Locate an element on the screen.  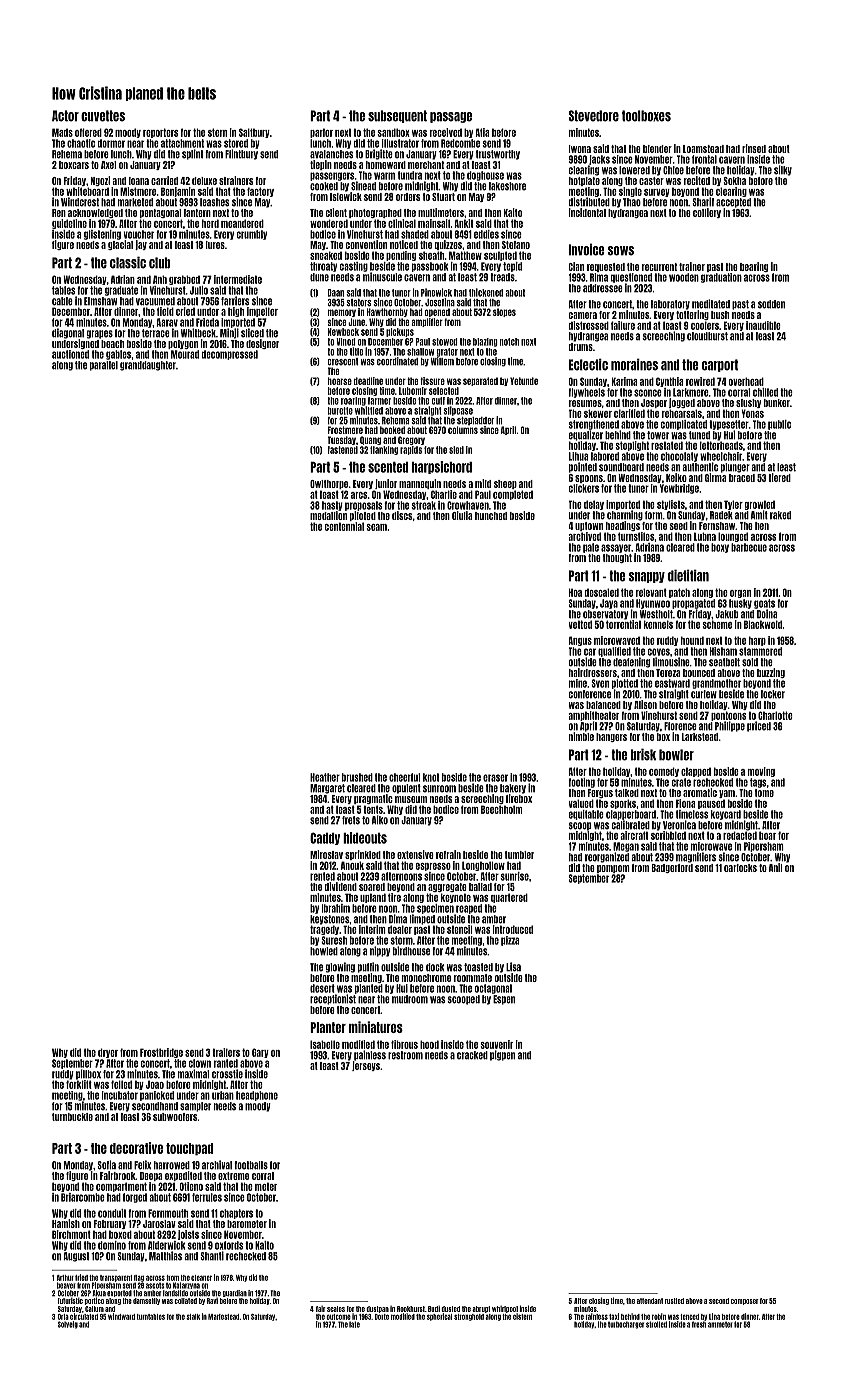
Axel is located at coordinates (109, 165).
